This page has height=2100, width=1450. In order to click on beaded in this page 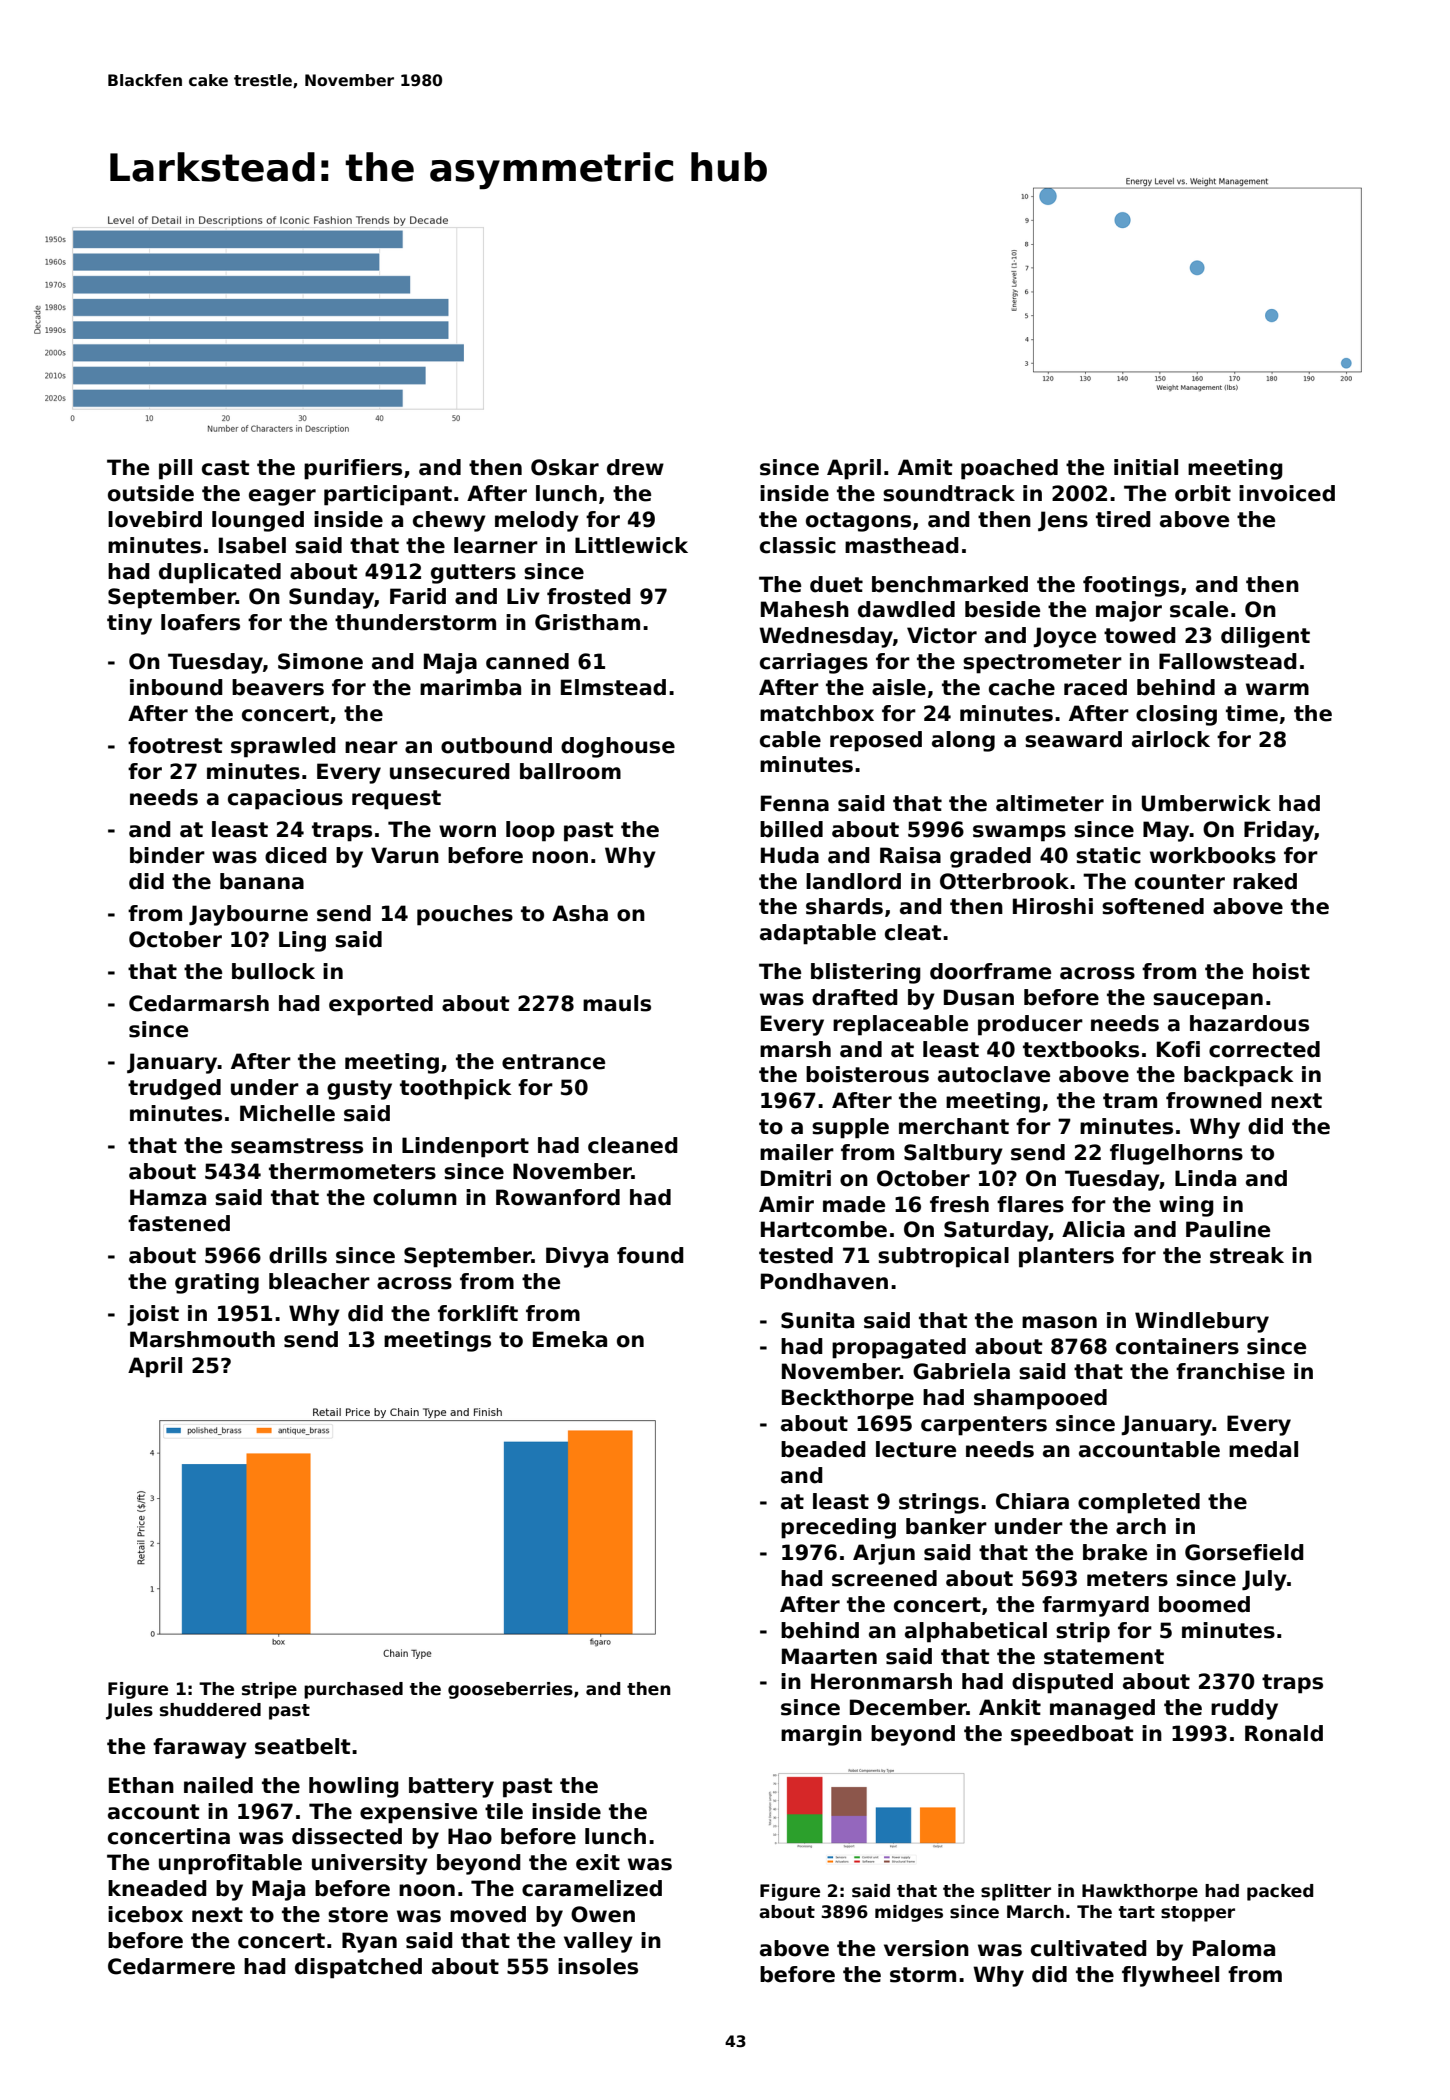, I will do `click(823, 1449)`.
